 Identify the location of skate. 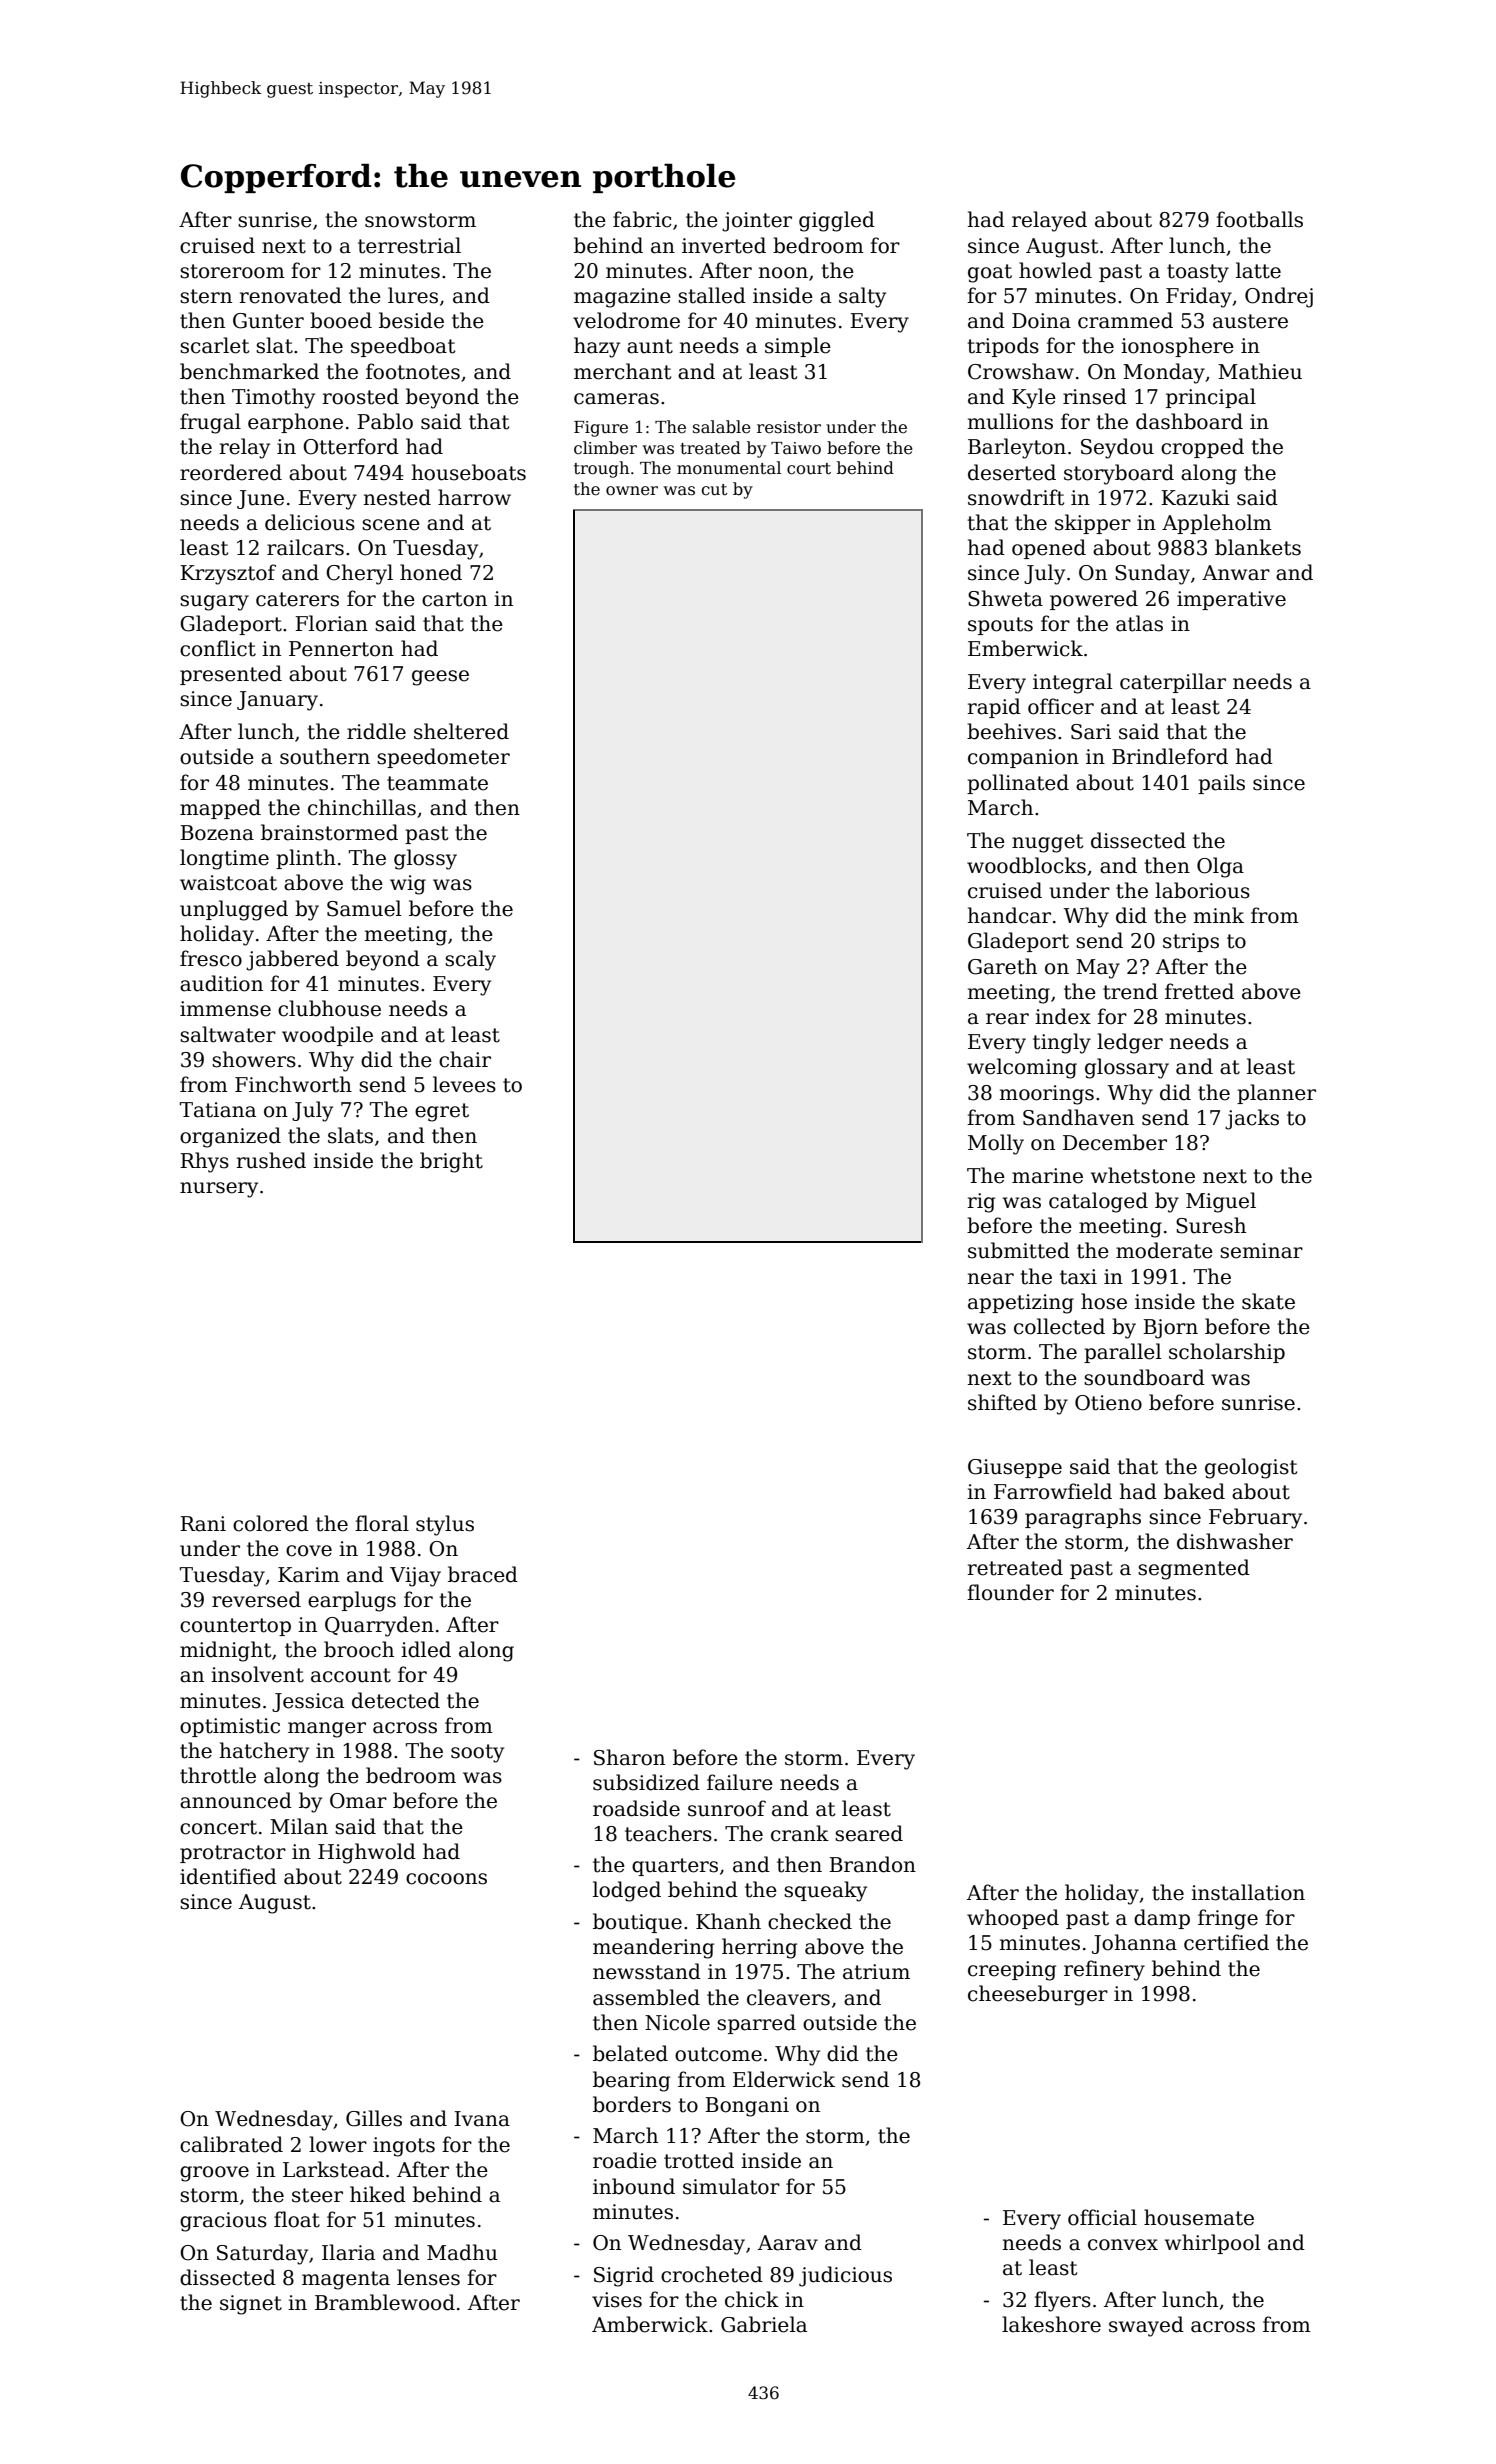
(1268, 1301).
